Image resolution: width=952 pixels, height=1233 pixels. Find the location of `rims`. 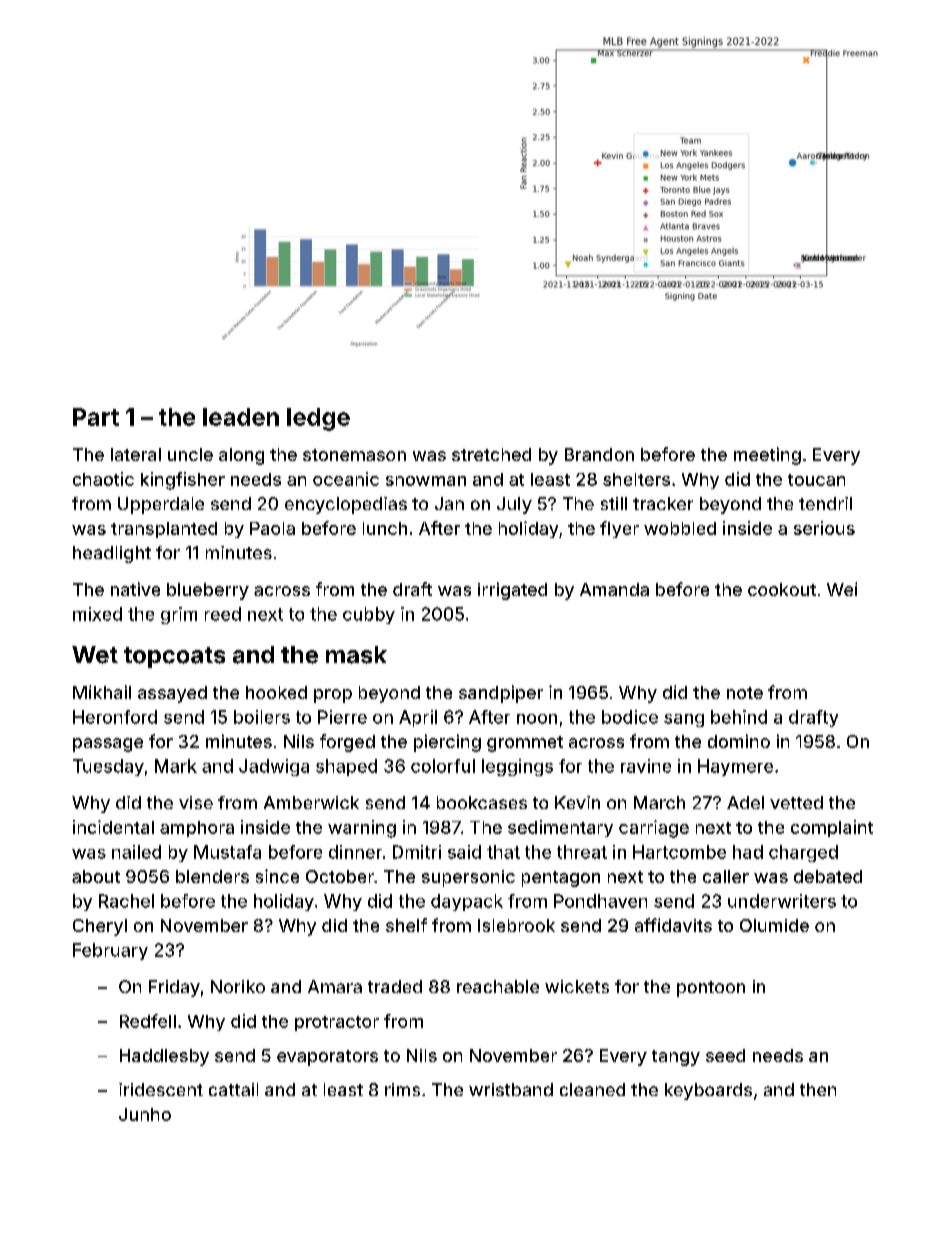

rims is located at coordinates (402, 1089).
